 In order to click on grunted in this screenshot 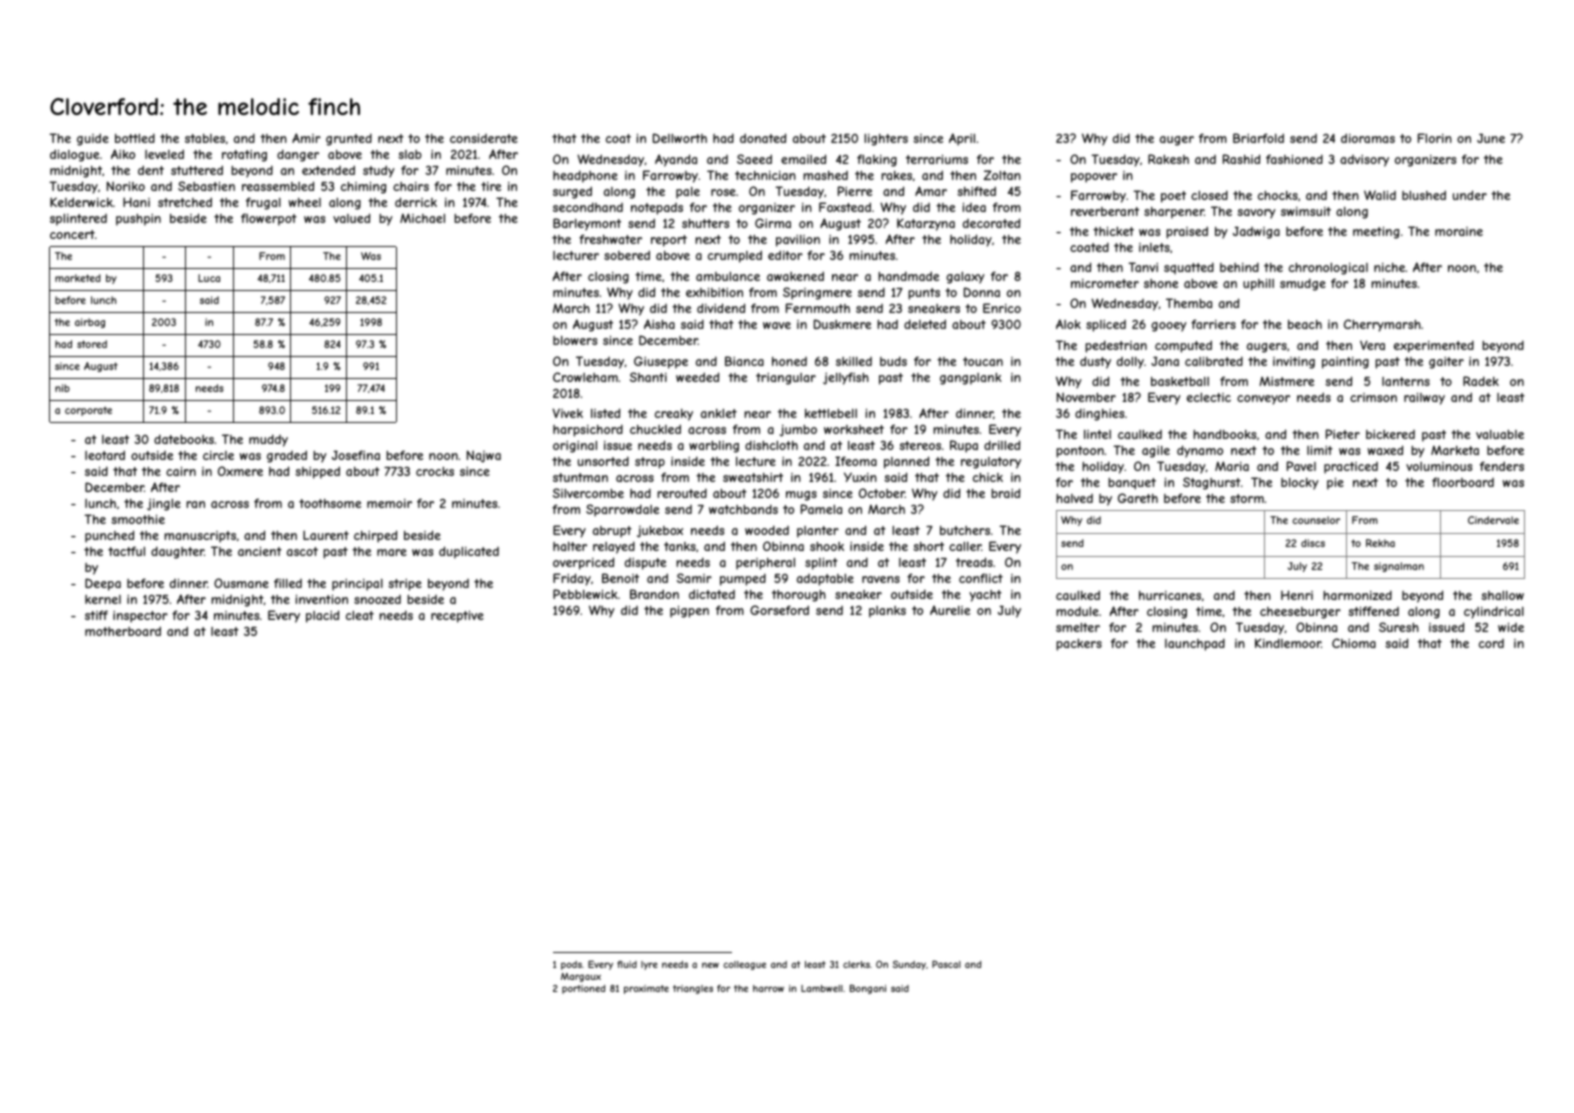, I will do `click(349, 139)`.
